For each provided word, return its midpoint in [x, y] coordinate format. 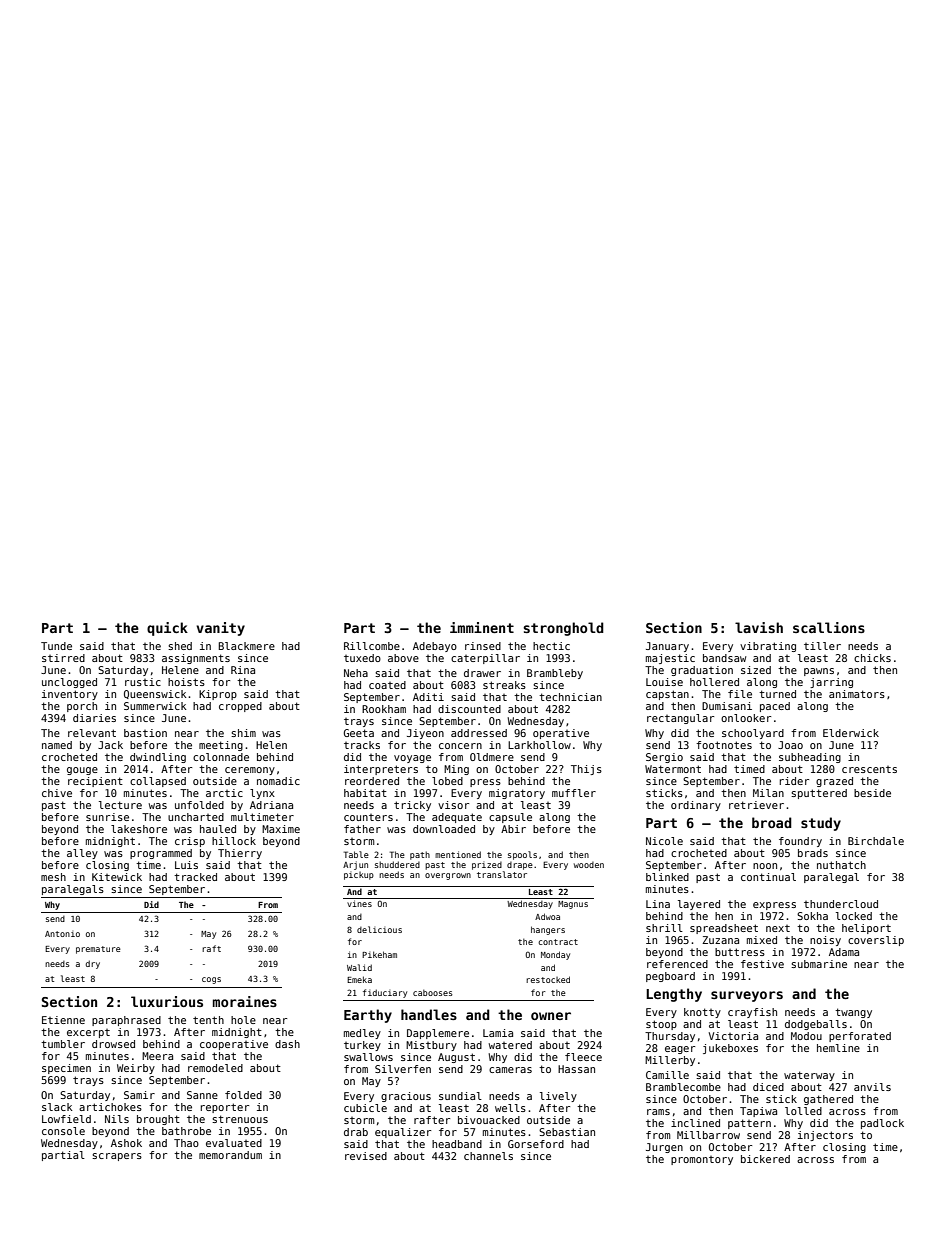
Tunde [56, 646]
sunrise [107, 817]
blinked [667, 877]
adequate [457, 818]
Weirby [136, 1069]
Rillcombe [372, 646]
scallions [829, 627]
